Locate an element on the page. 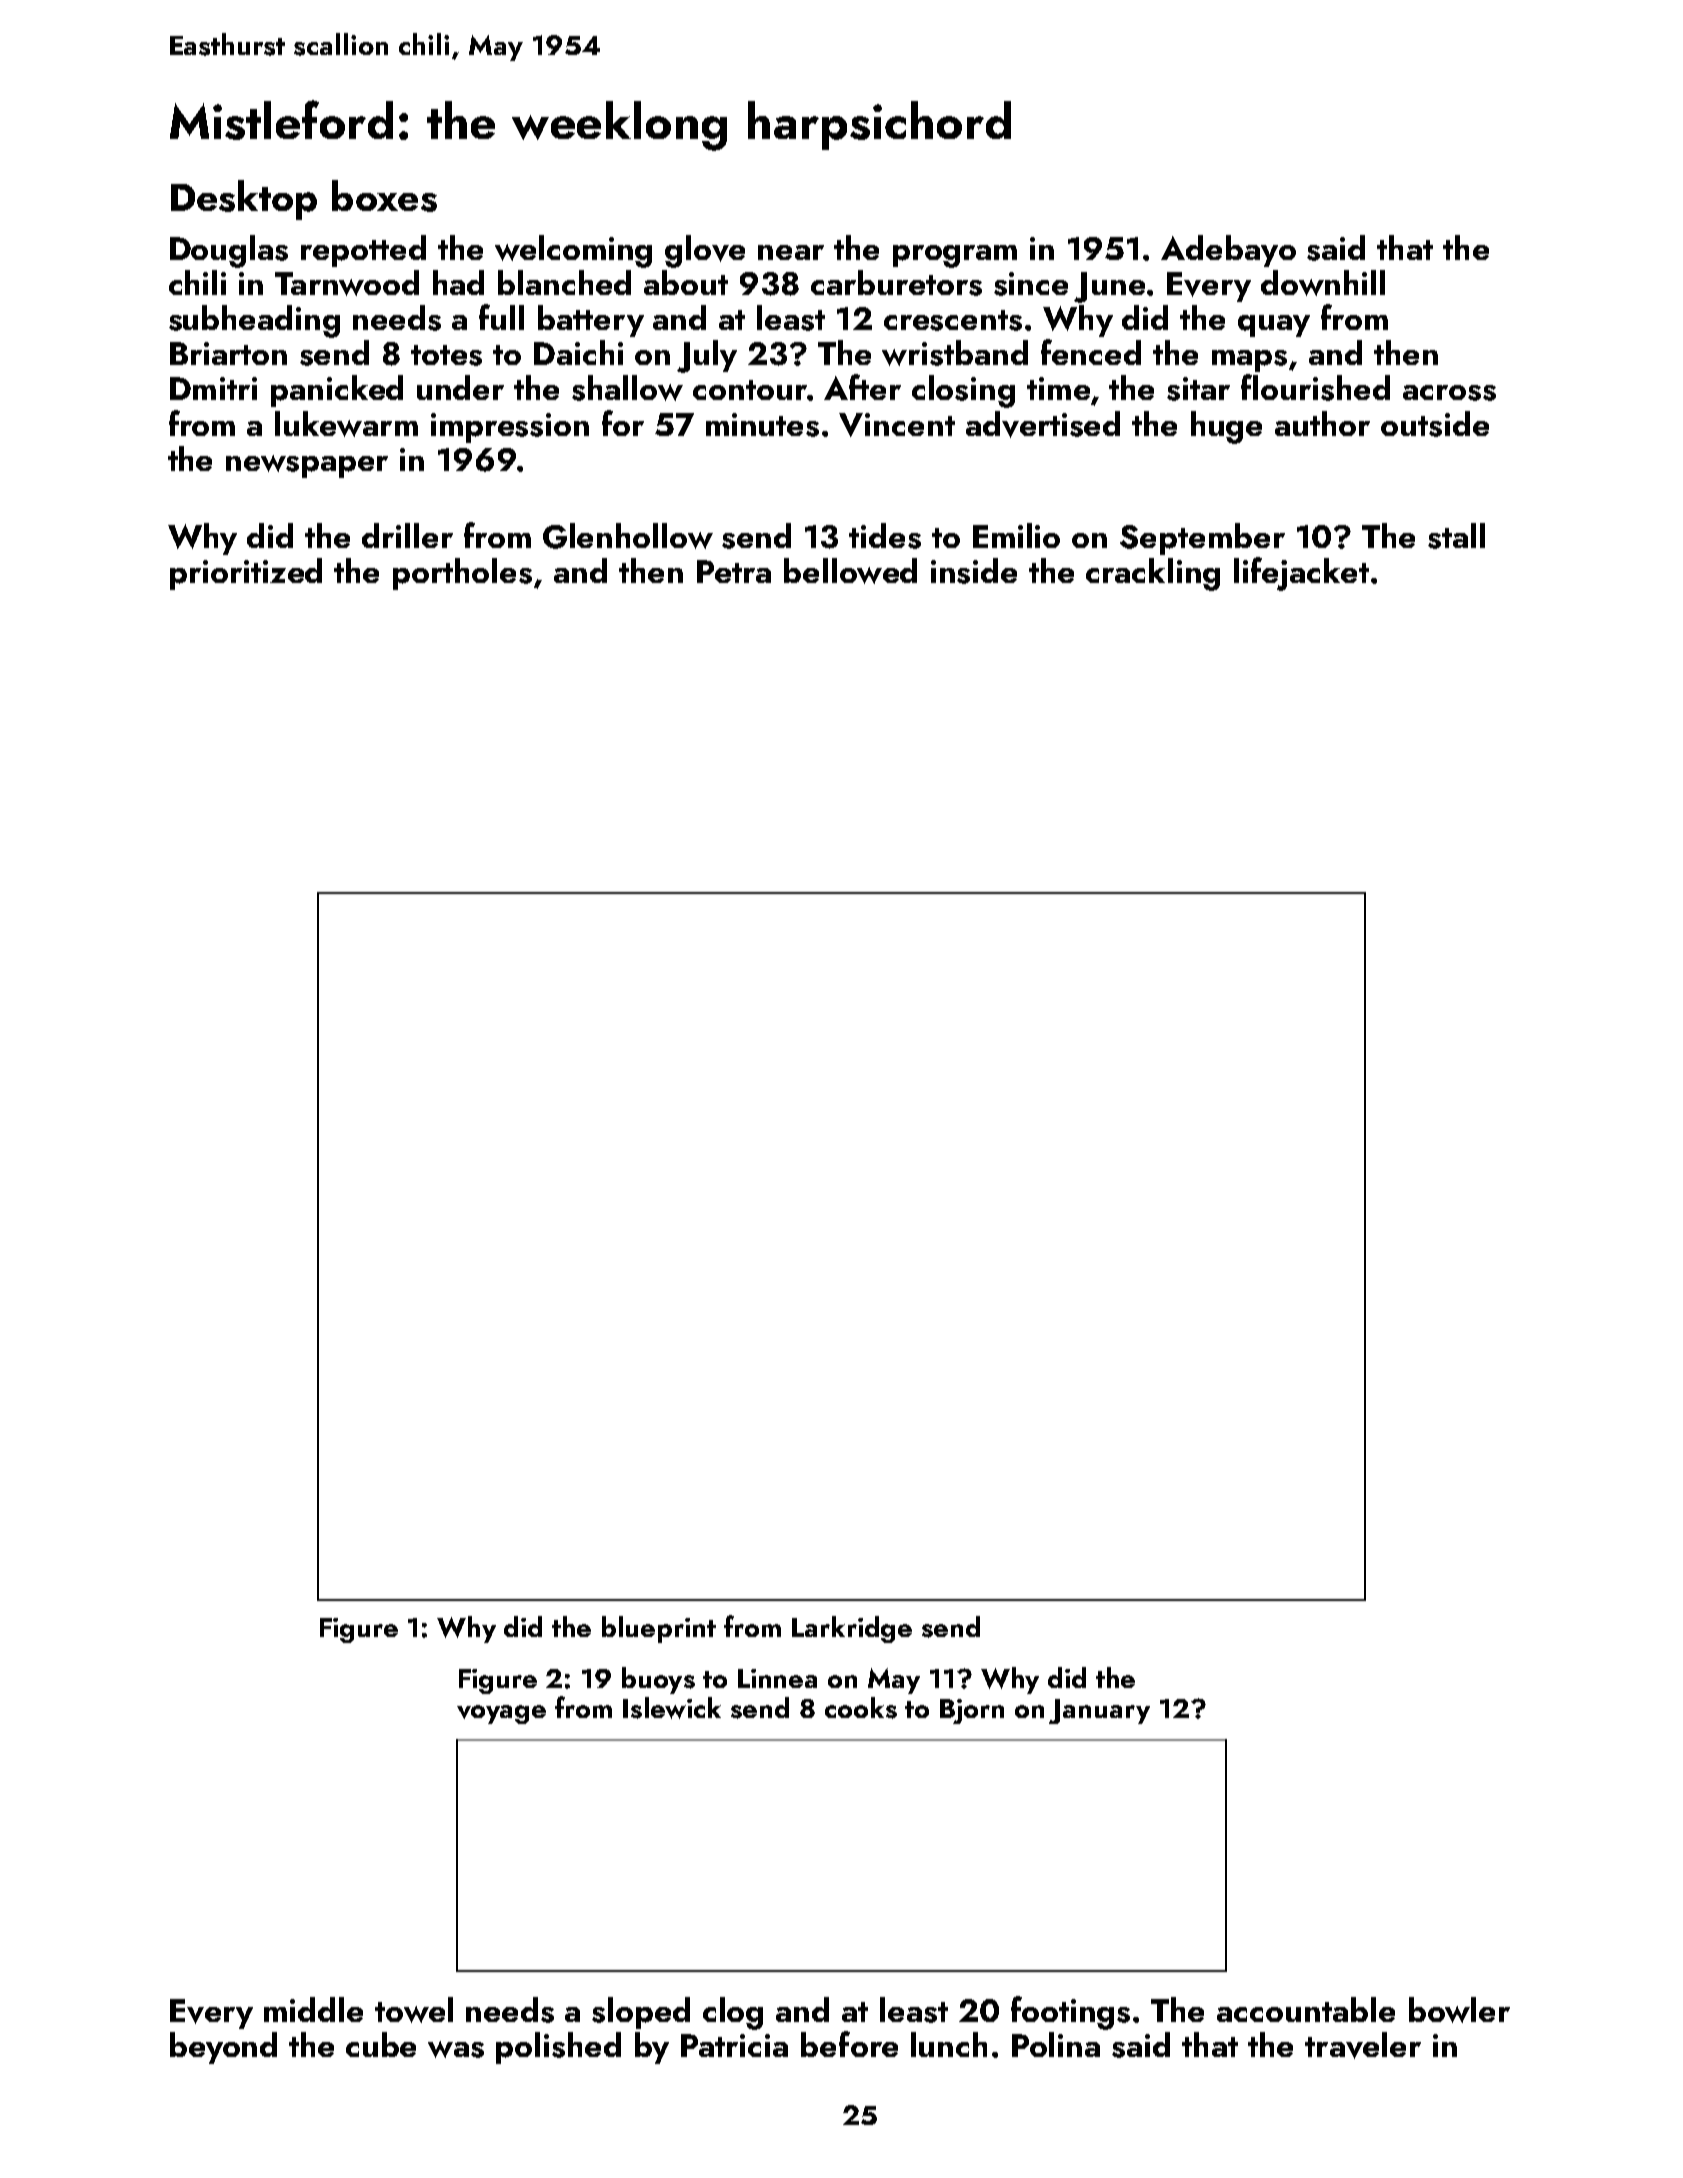  Adebayo is located at coordinates (1228, 251).
